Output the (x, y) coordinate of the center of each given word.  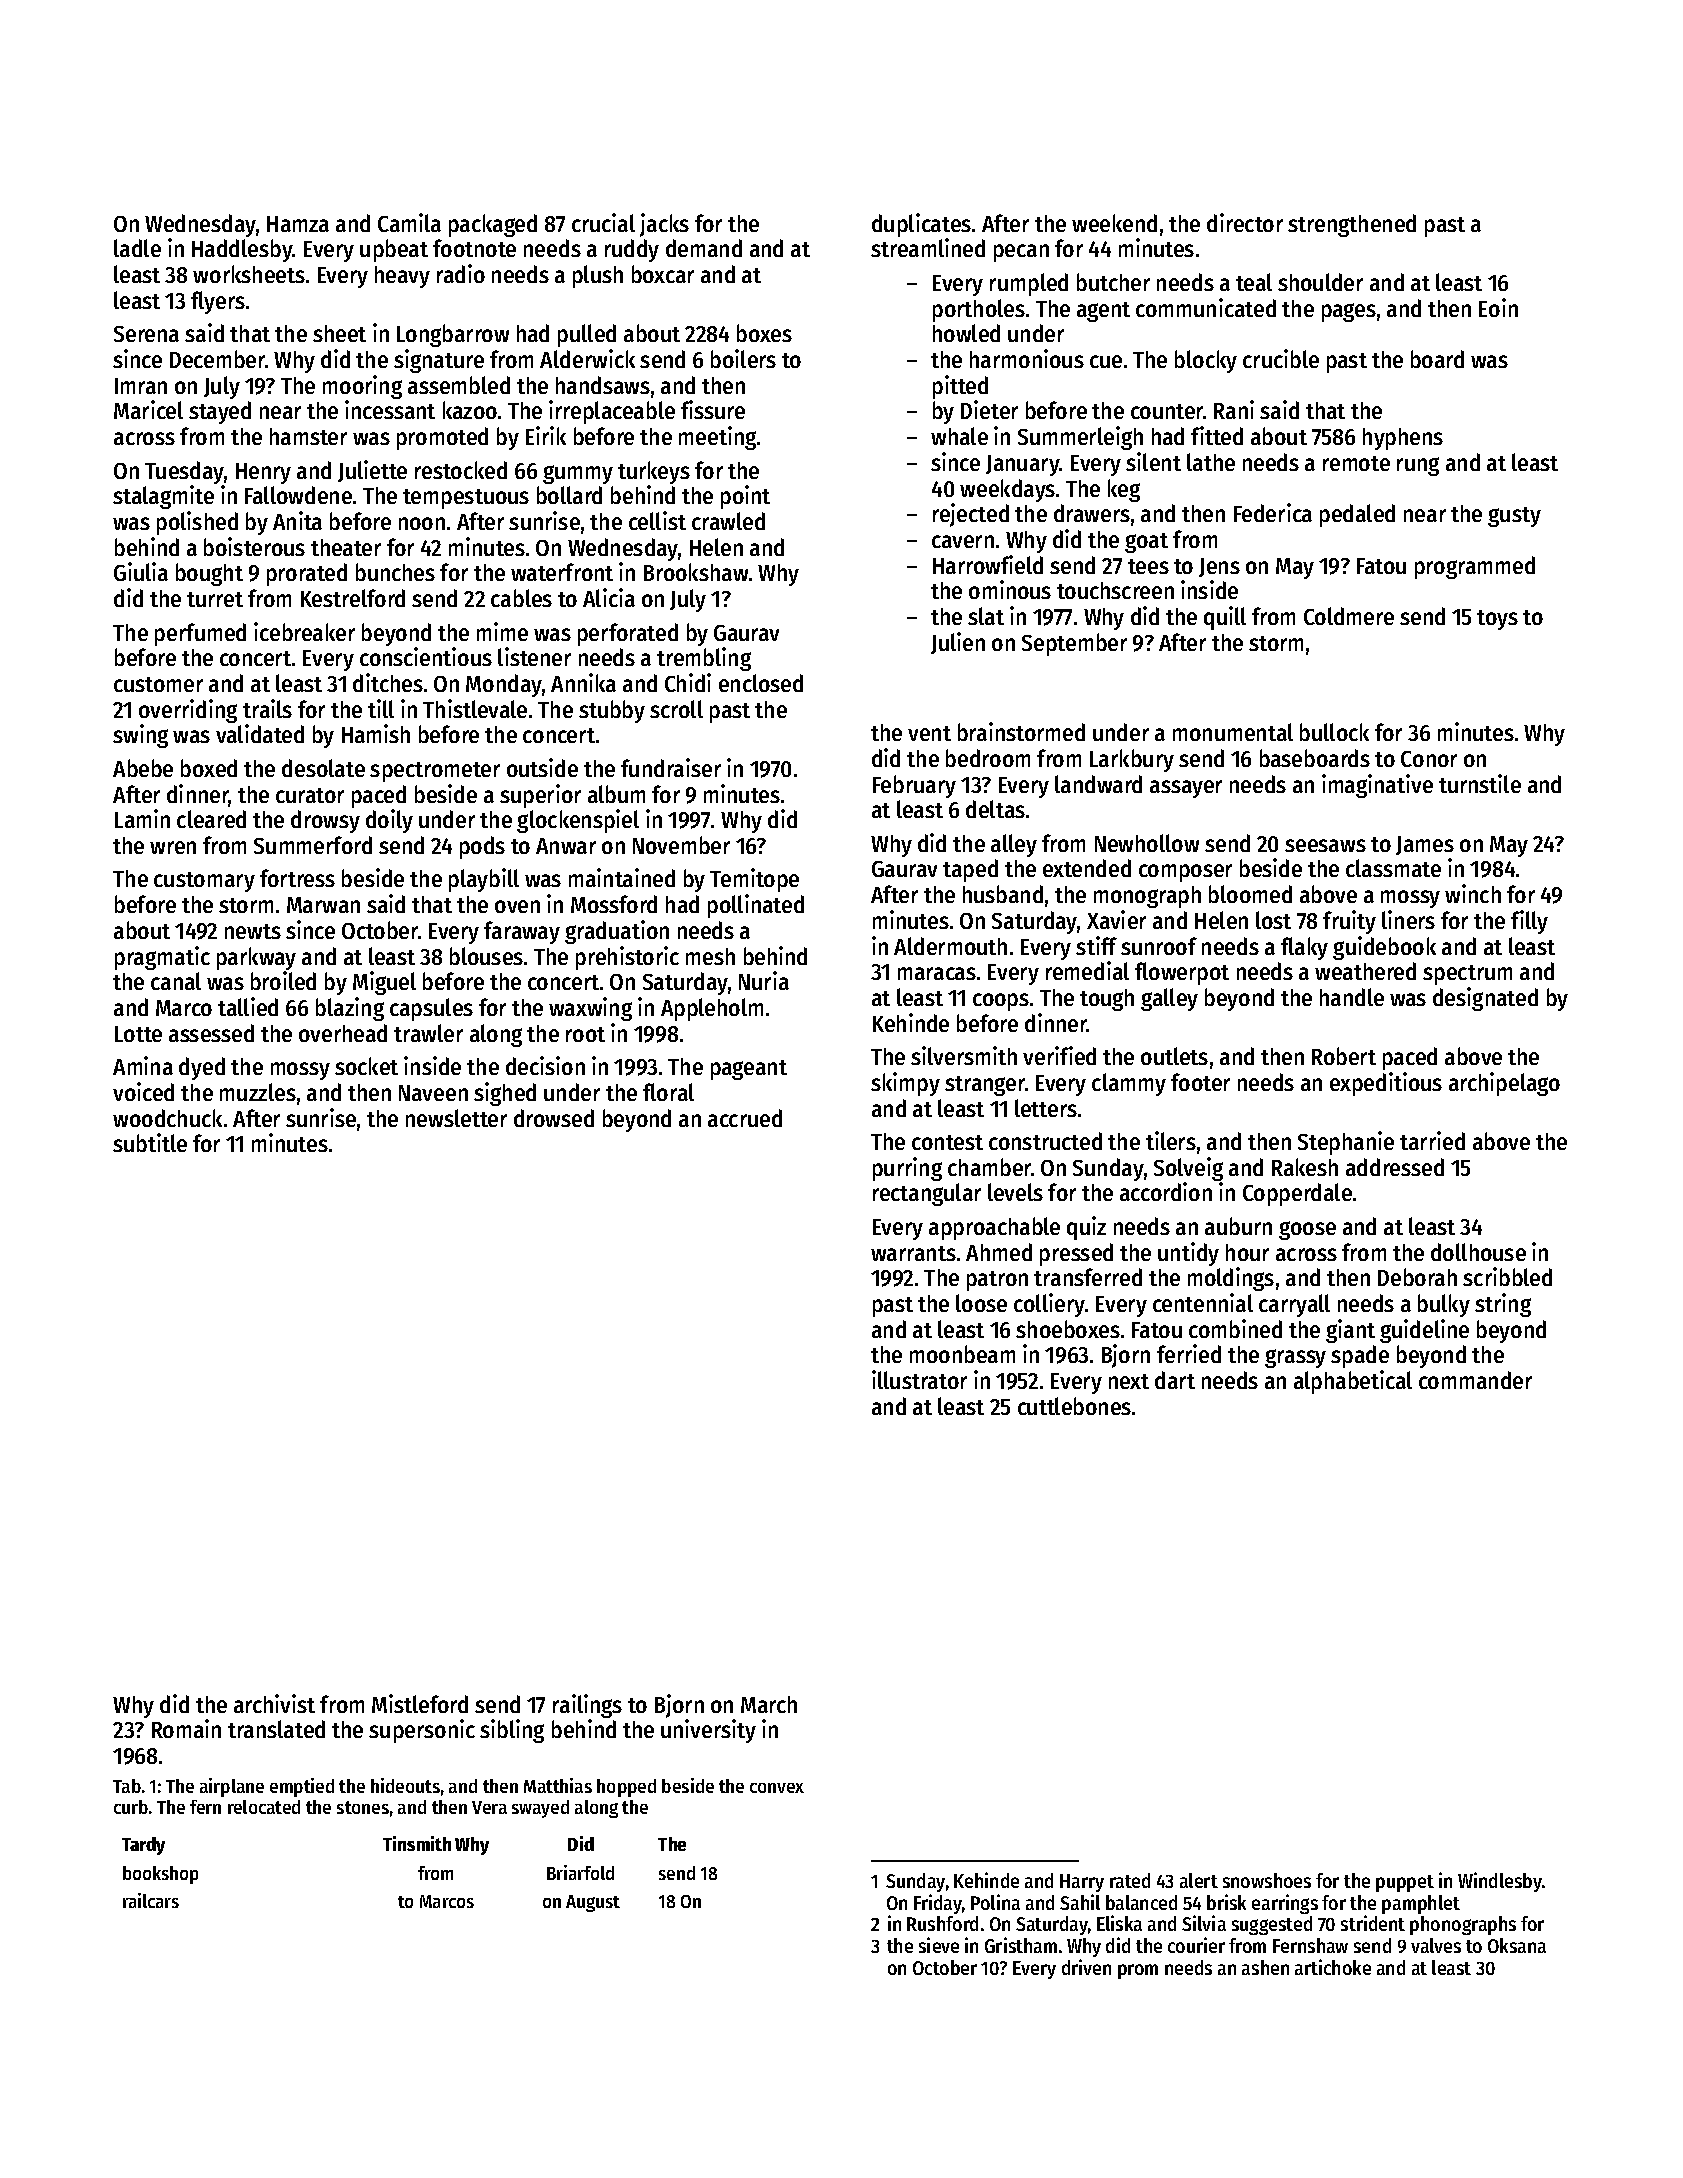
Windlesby (1500, 1882)
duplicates (921, 225)
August (593, 1903)
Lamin (142, 818)
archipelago (1504, 1084)
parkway (256, 958)
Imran (141, 386)
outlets (1174, 1056)
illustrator (919, 1379)
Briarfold (580, 1872)
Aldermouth (950, 946)
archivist (274, 1703)
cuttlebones (1074, 1406)
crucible (1281, 358)
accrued (745, 1118)
